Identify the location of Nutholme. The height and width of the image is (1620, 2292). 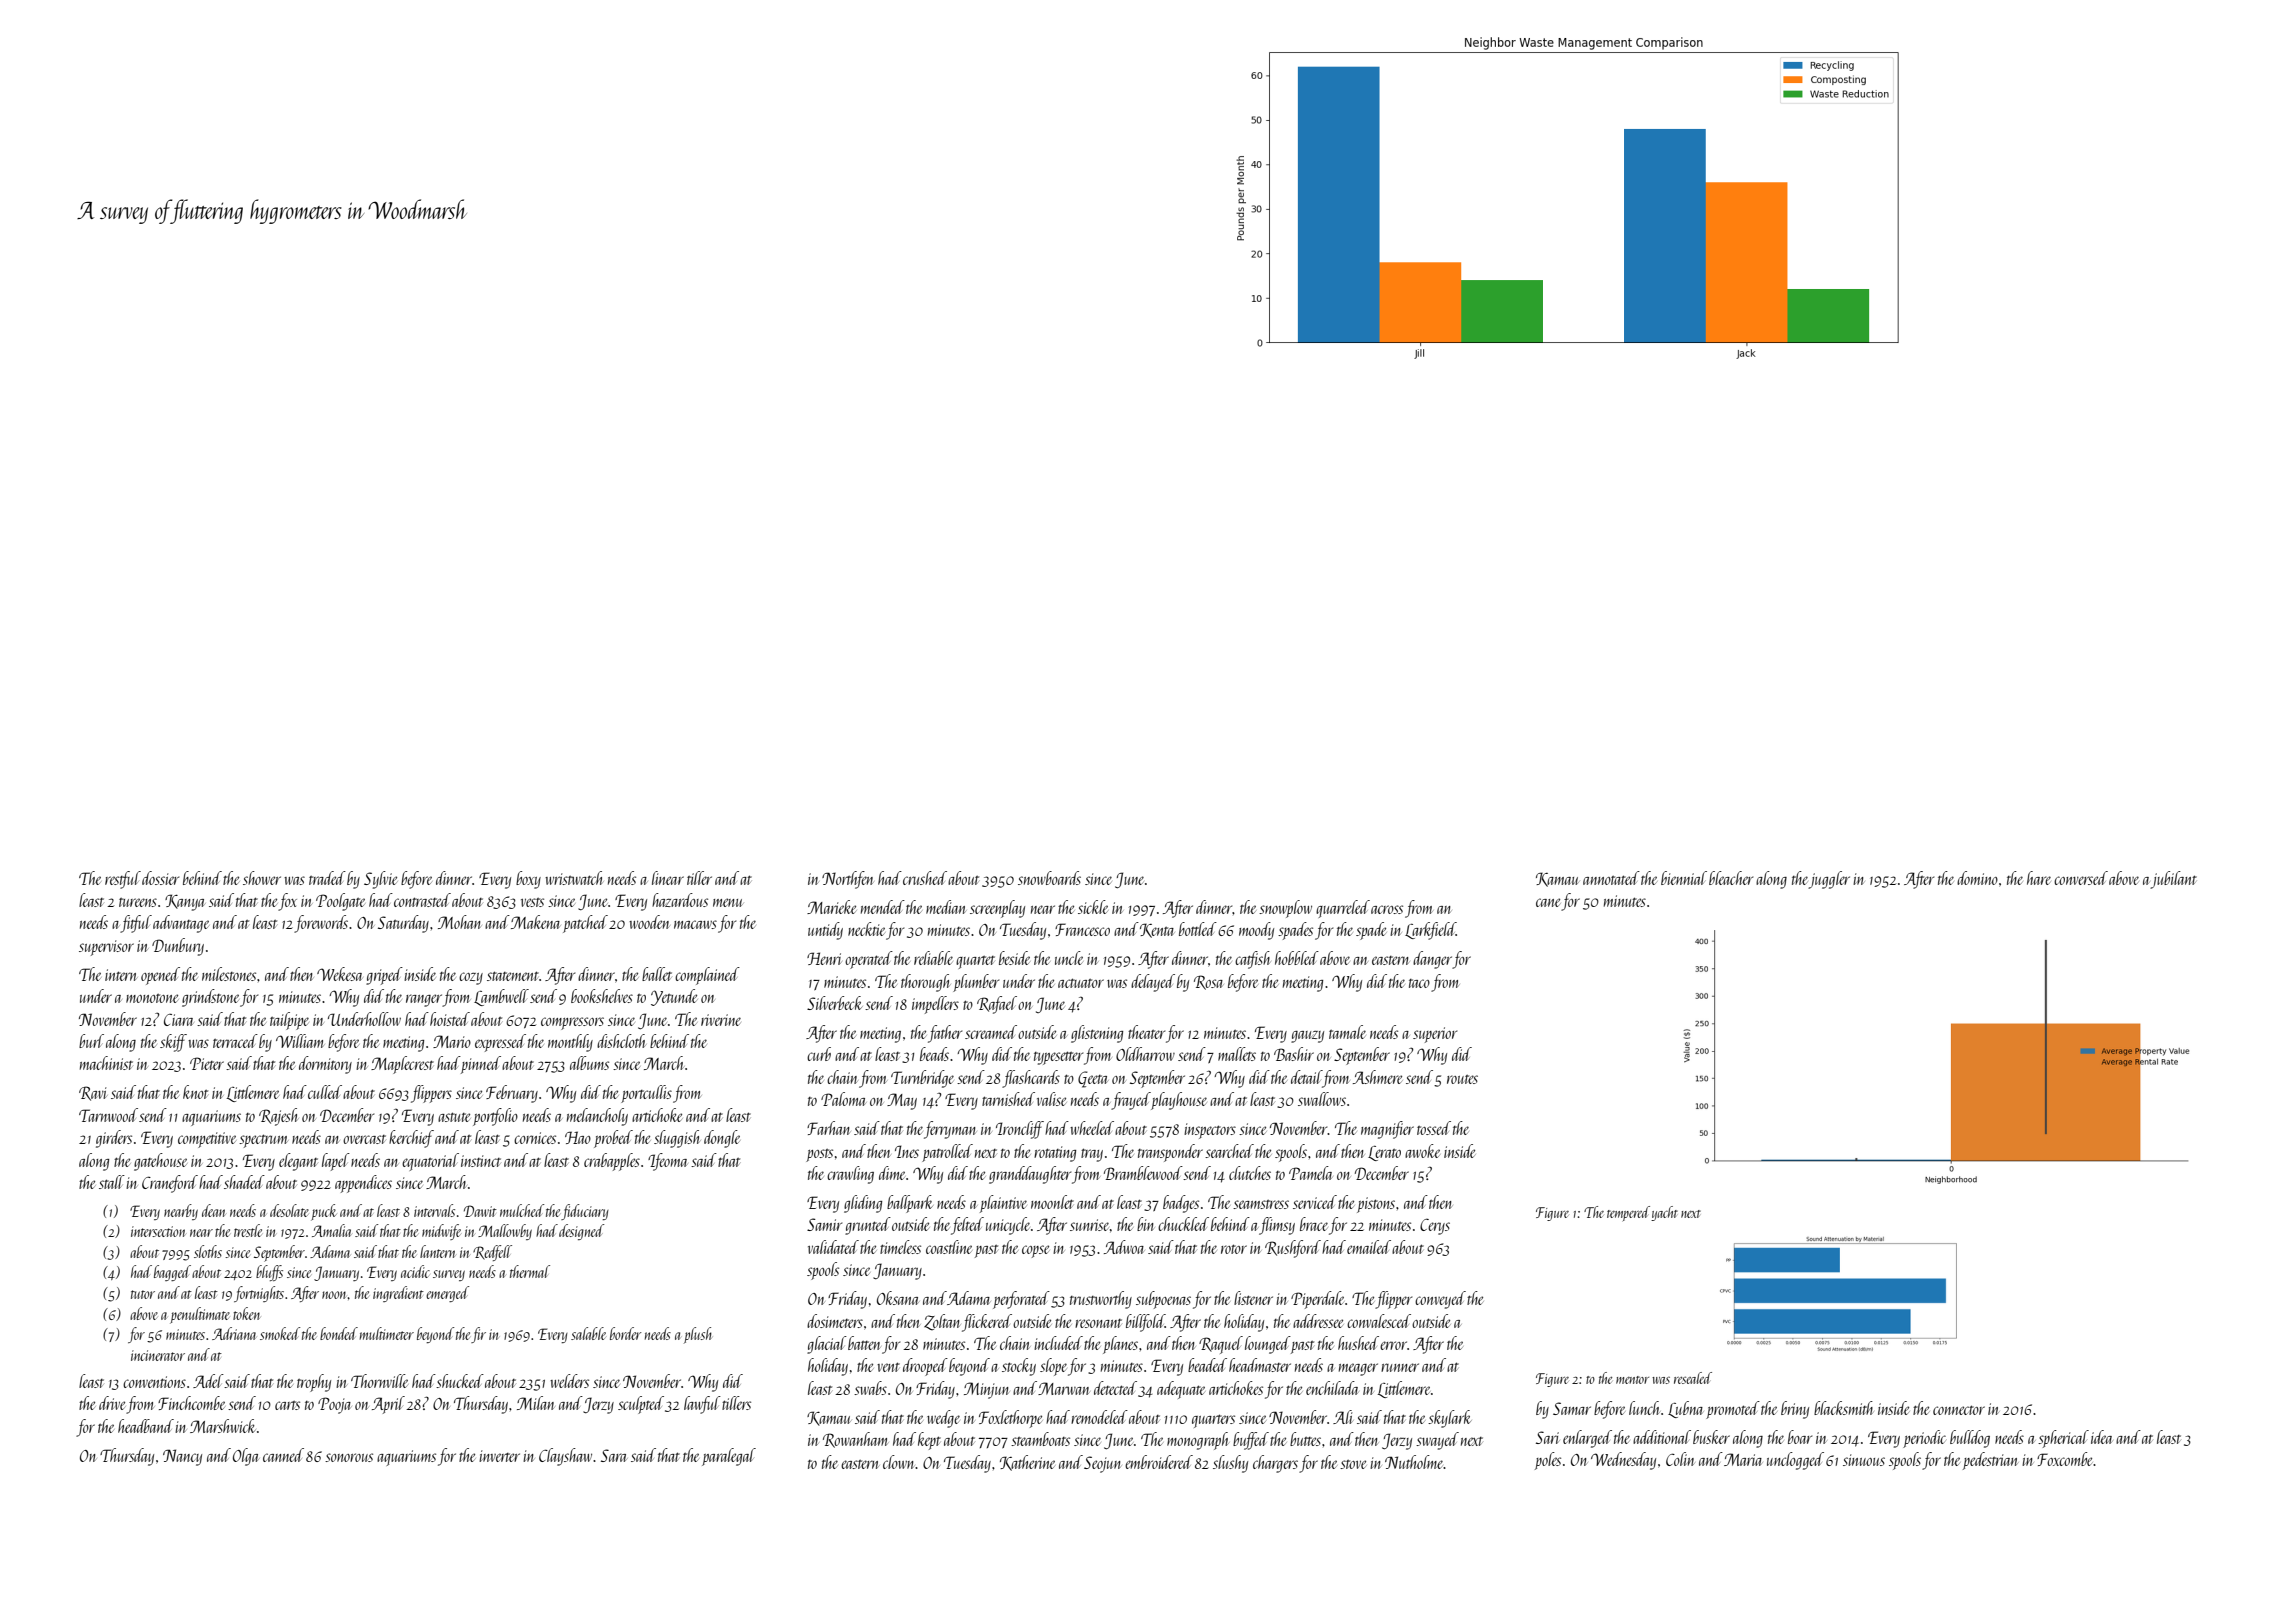
(1414, 1462).
